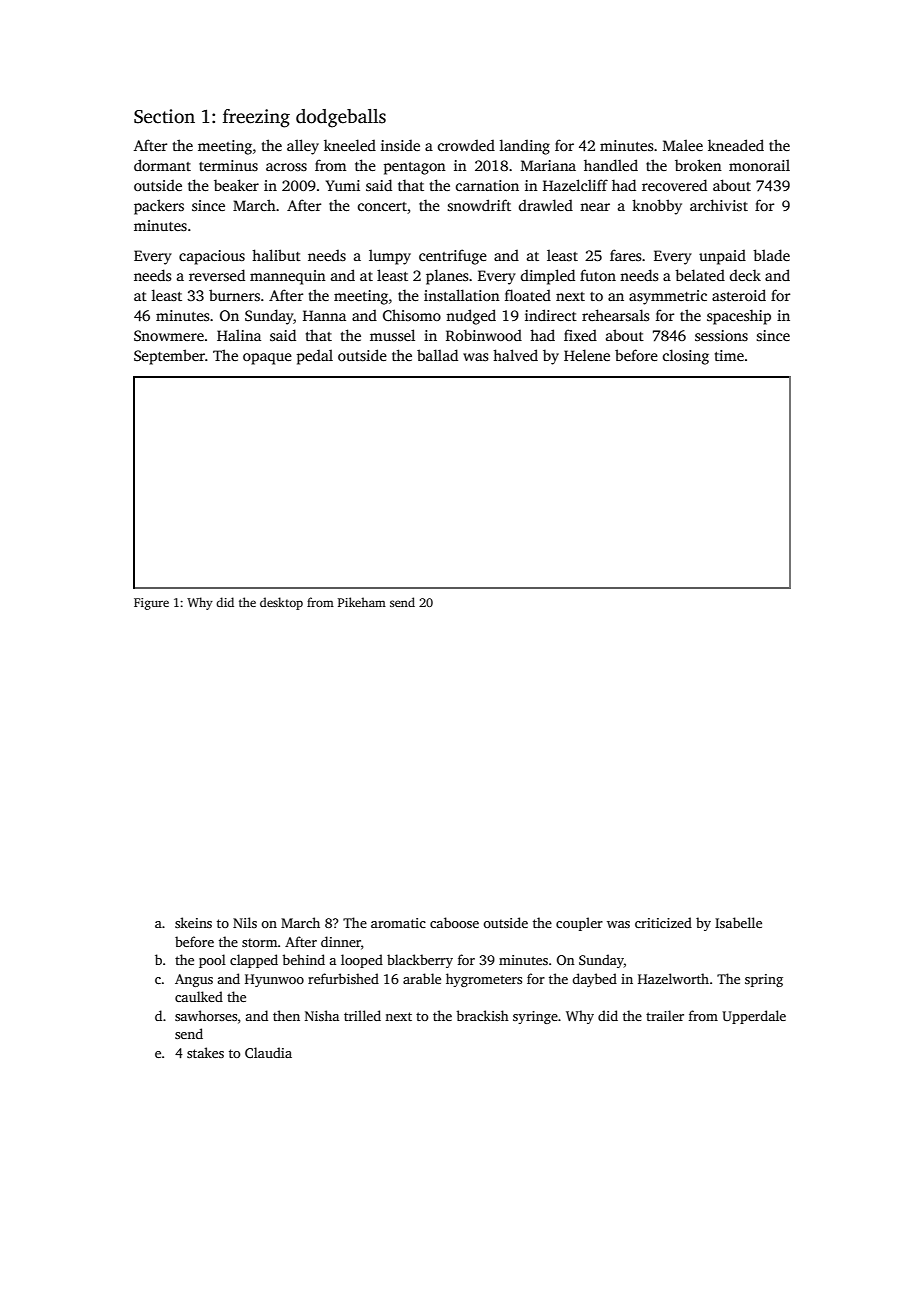 This document has width=924, height=1314. I want to click on Figure, so click(151, 604).
